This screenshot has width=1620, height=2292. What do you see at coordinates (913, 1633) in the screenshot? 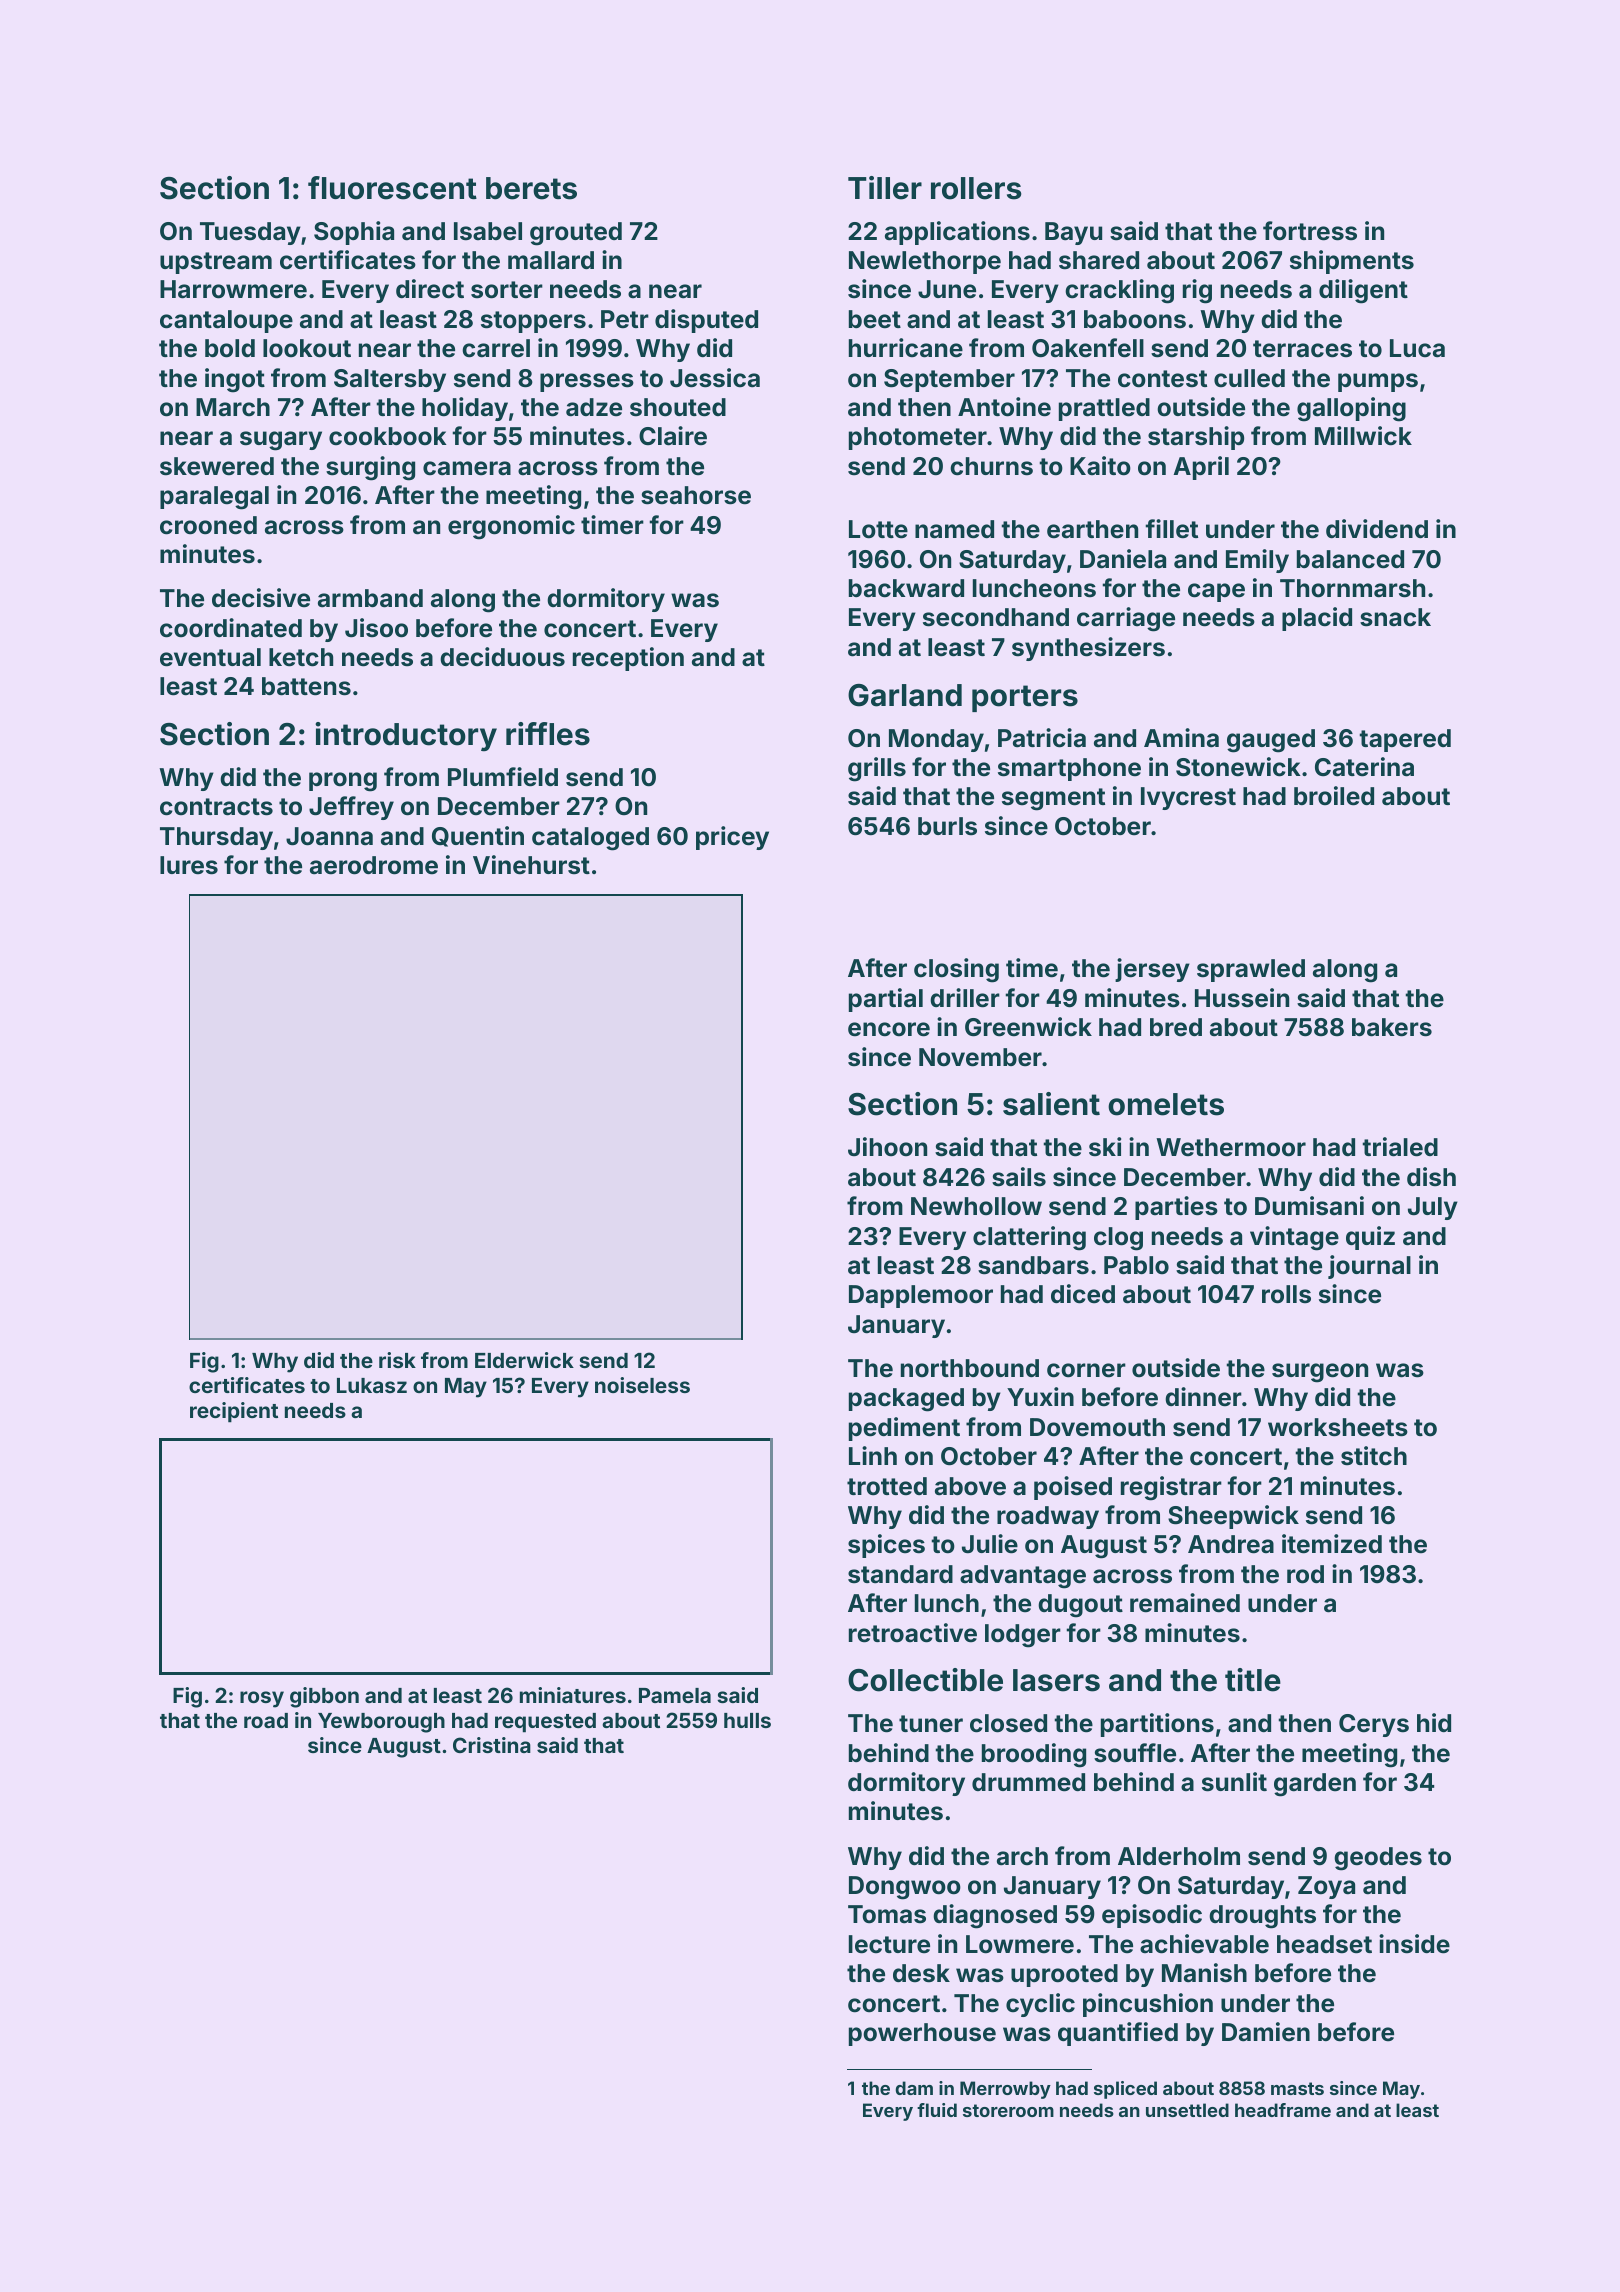
I see `retroactive` at bounding box center [913, 1633].
